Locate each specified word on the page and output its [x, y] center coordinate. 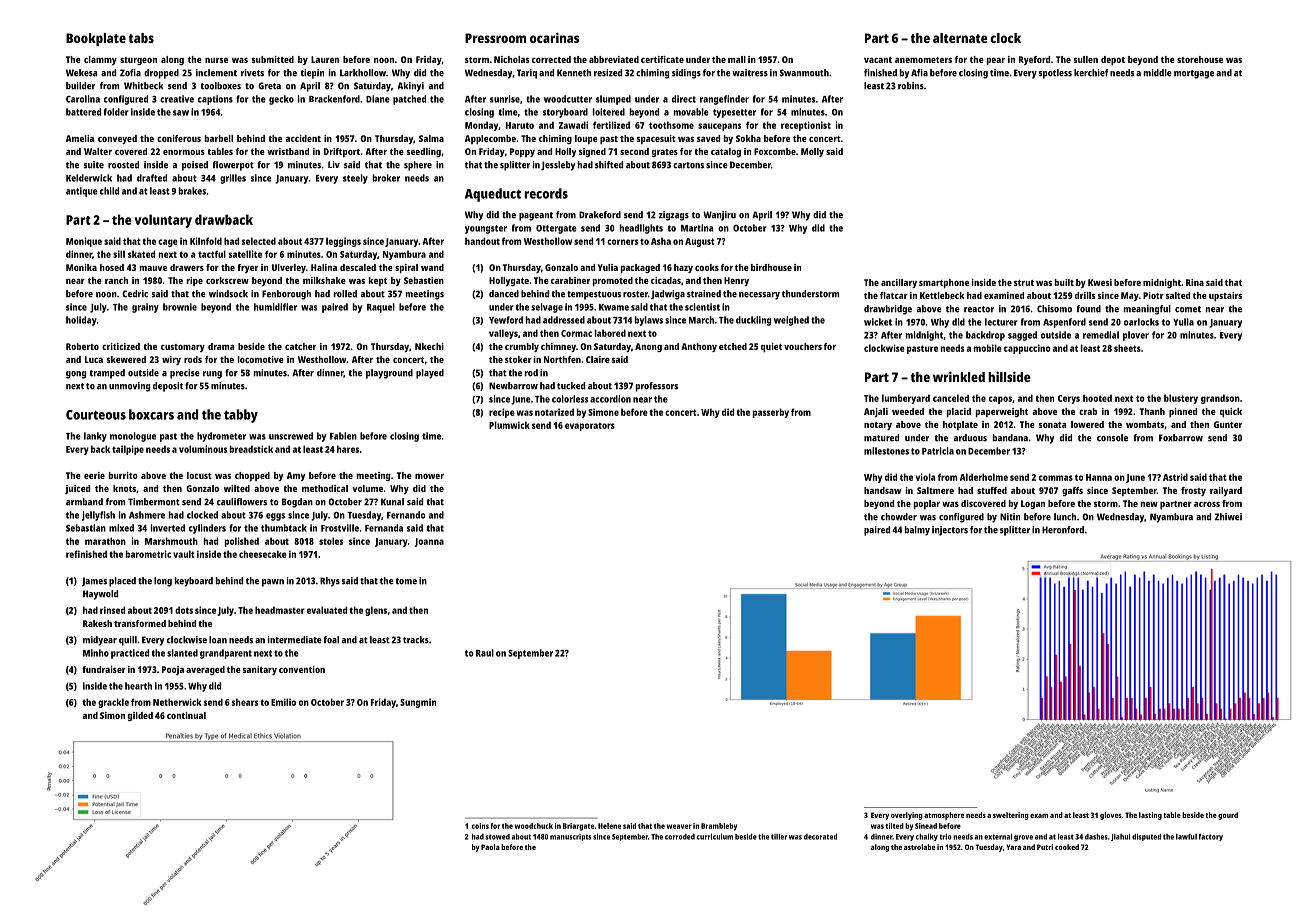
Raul [485, 653]
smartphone [944, 283]
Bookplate [96, 39]
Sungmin [418, 703]
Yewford [506, 320]
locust [199, 475]
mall [737, 59]
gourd [1228, 816]
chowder [899, 517]
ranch [116, 280]
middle [1158, 73]
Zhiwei [1228, 517]
